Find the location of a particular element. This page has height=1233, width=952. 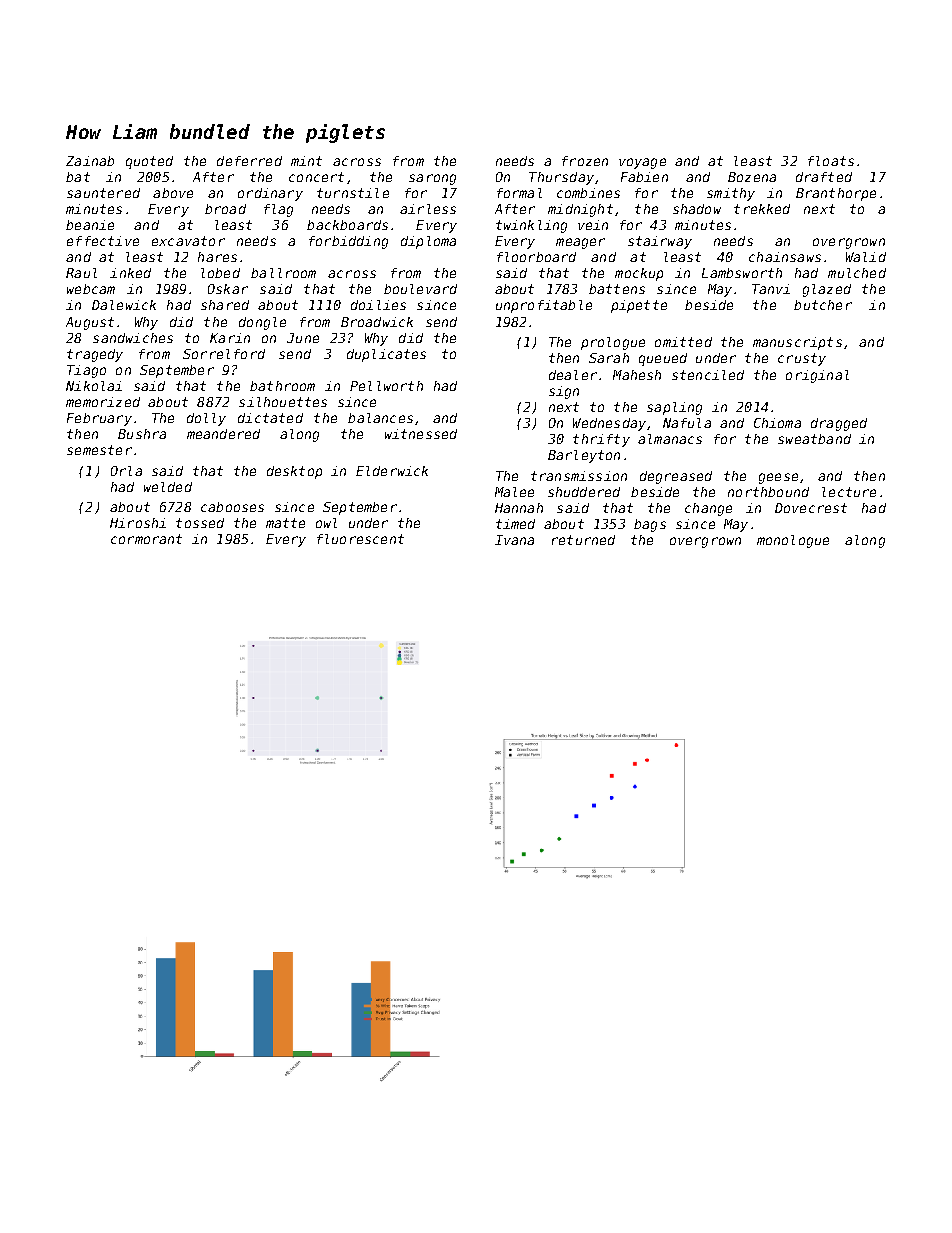

cormorant is located at coordinates (146, 539).
